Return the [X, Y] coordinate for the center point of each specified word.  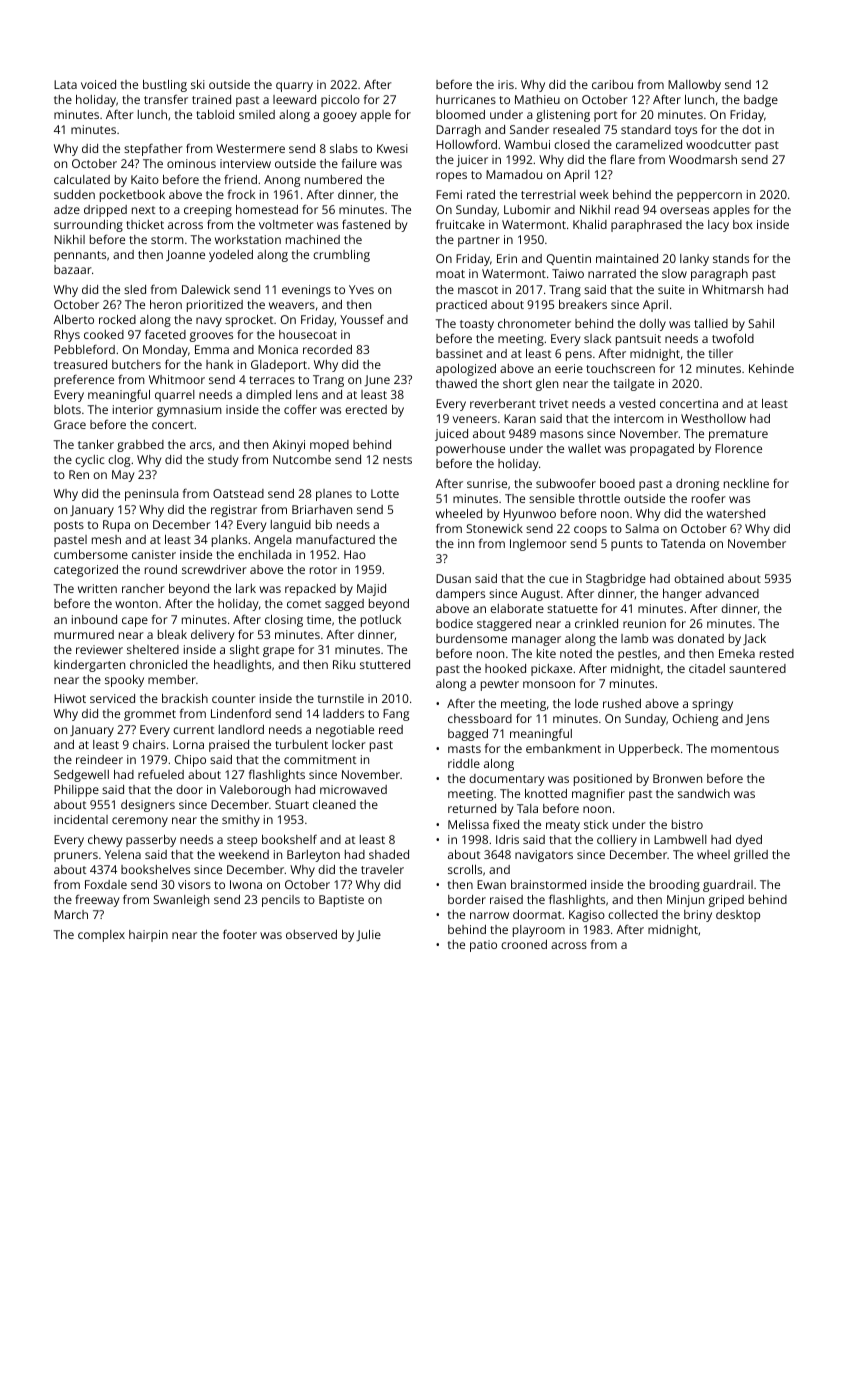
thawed [456, 383]
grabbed [140, 446]
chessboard [480, 718]
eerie [569, 368]
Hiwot [70, 698]
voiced [98, 84]
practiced [461, 306]
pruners [76, 857]
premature [738, 435]
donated [701, 638]
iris [506, 84]
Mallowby [694, 86]
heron [166, 304]
